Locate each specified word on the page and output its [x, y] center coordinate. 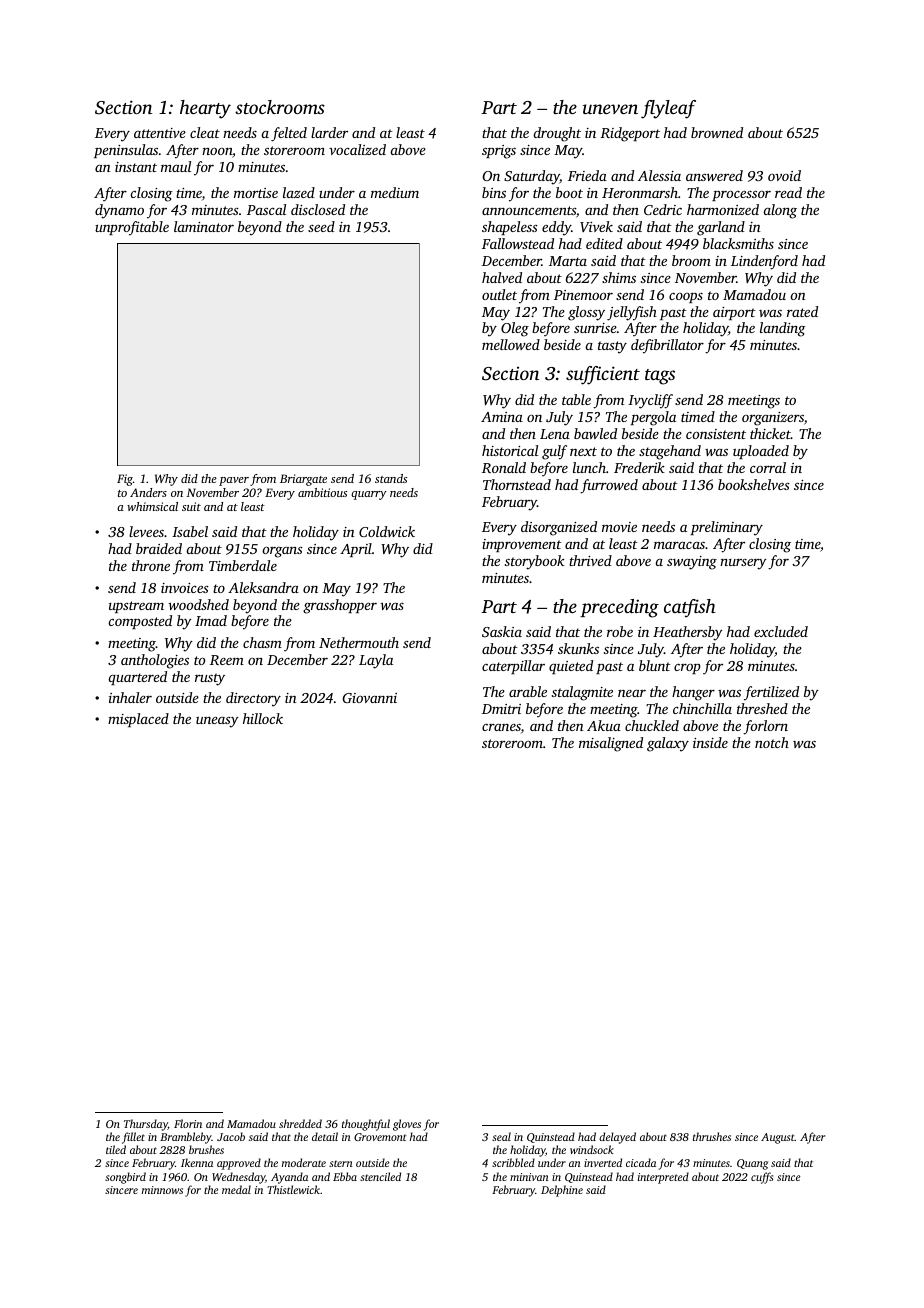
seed [321, 226]
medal [236, 1189]
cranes [501, 727]
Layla [376, 661]
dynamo [119, 211]
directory [253, 699]
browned [717, 132]
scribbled [513, 1162]
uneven [610, 109]
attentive [160, 133]
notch [772, 742]
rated [802, 311]
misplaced [138, 720]
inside [710, 742]
